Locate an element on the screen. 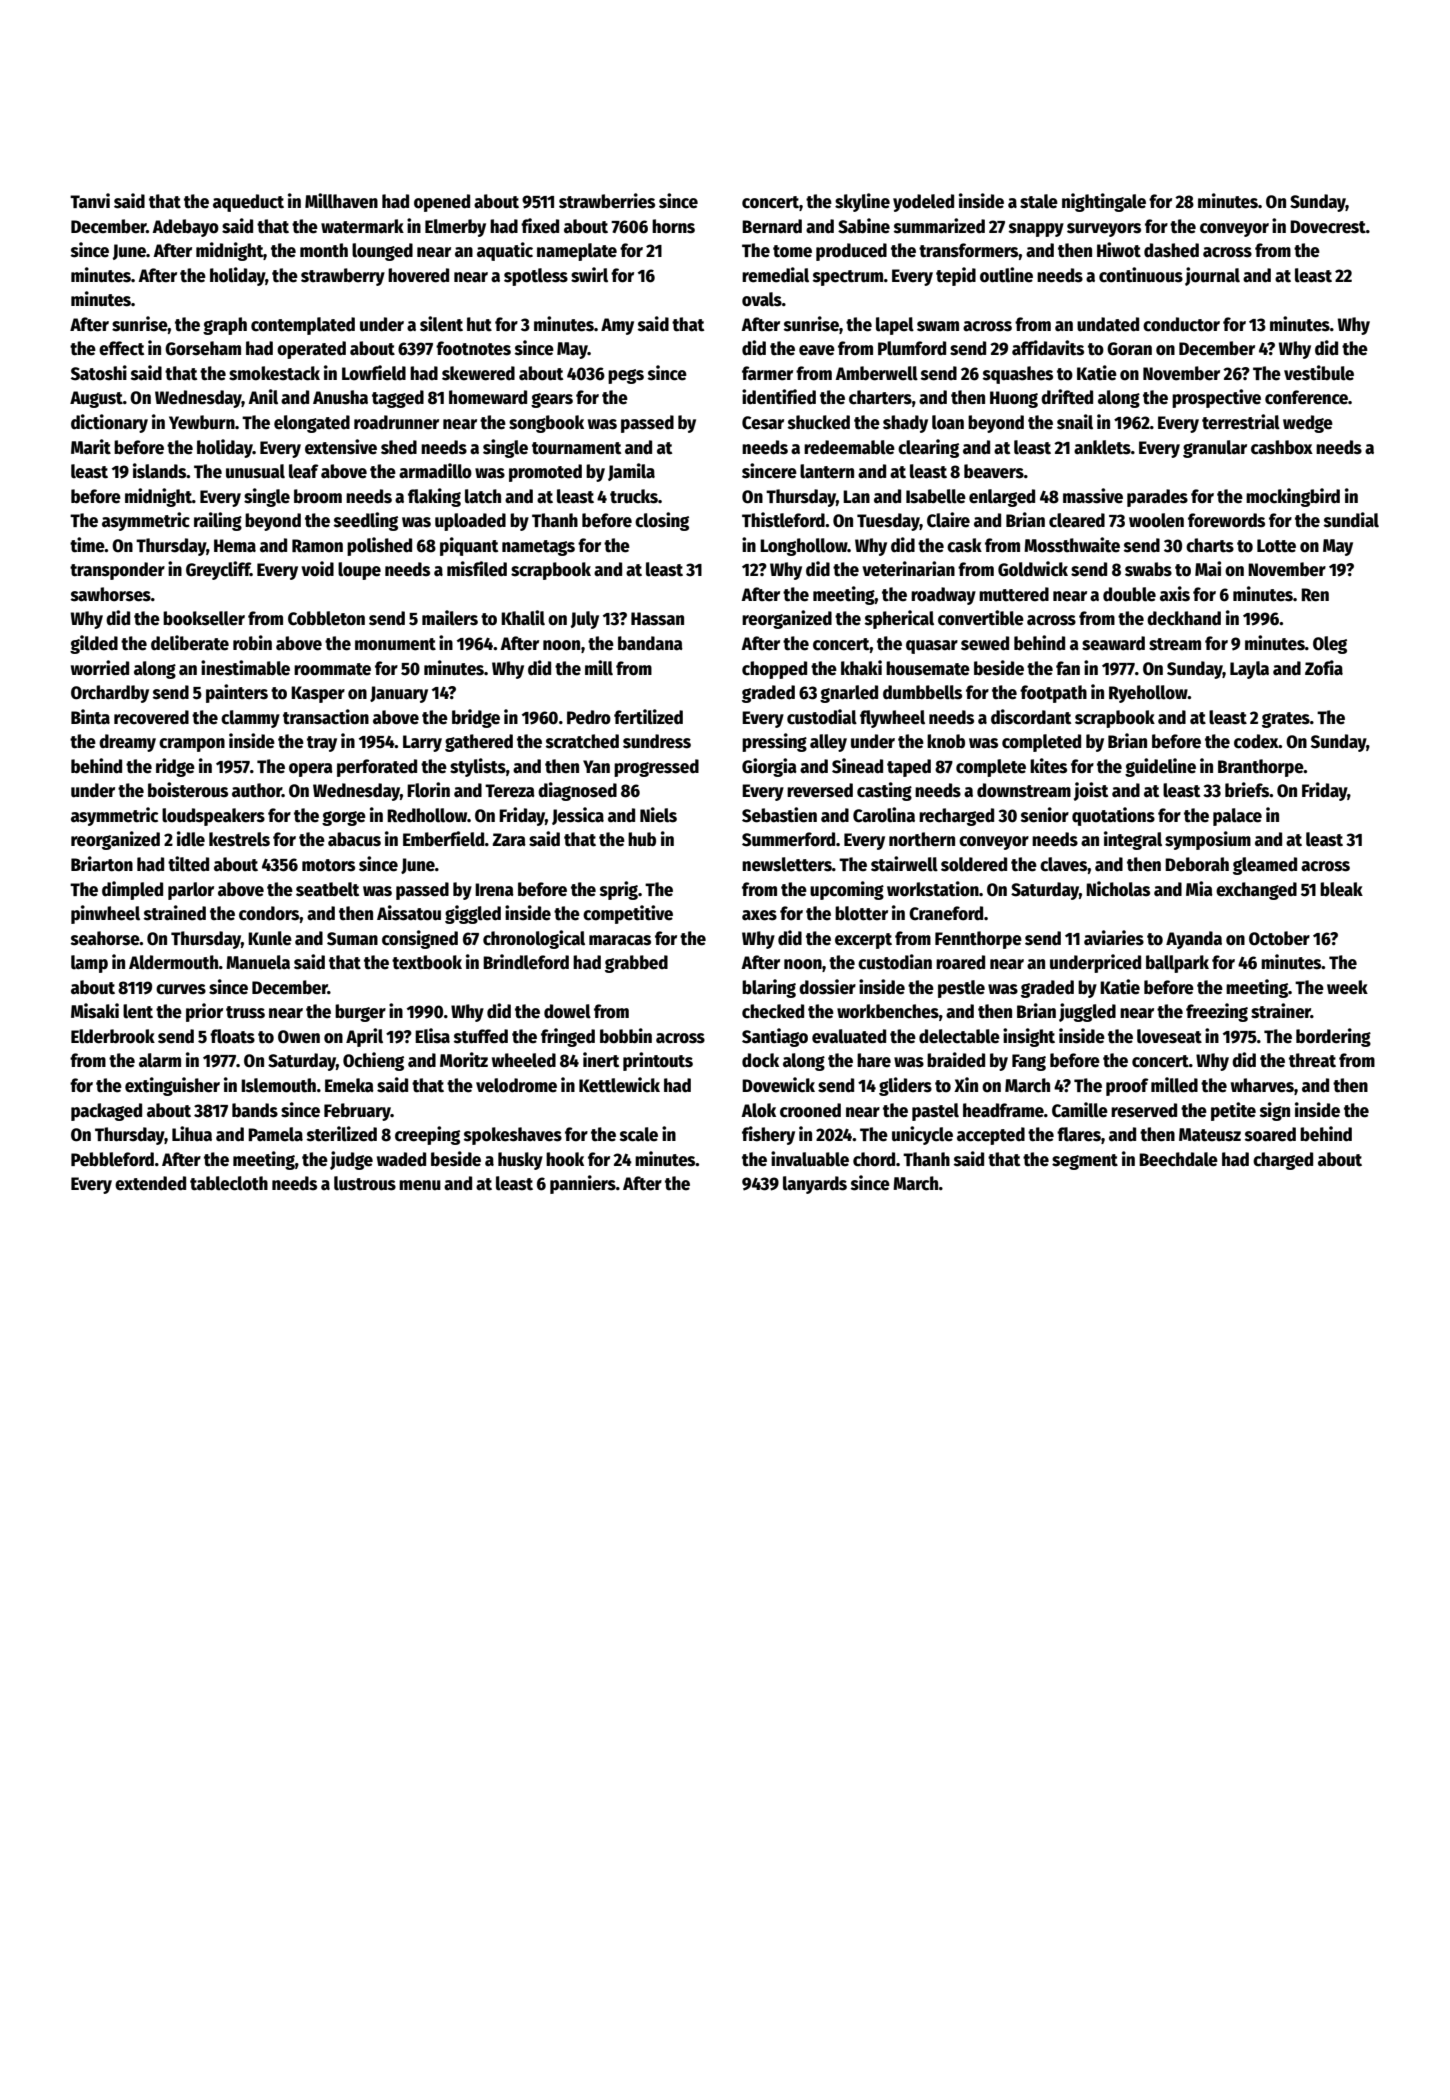  ovals is located at coordinates (762, 299).
